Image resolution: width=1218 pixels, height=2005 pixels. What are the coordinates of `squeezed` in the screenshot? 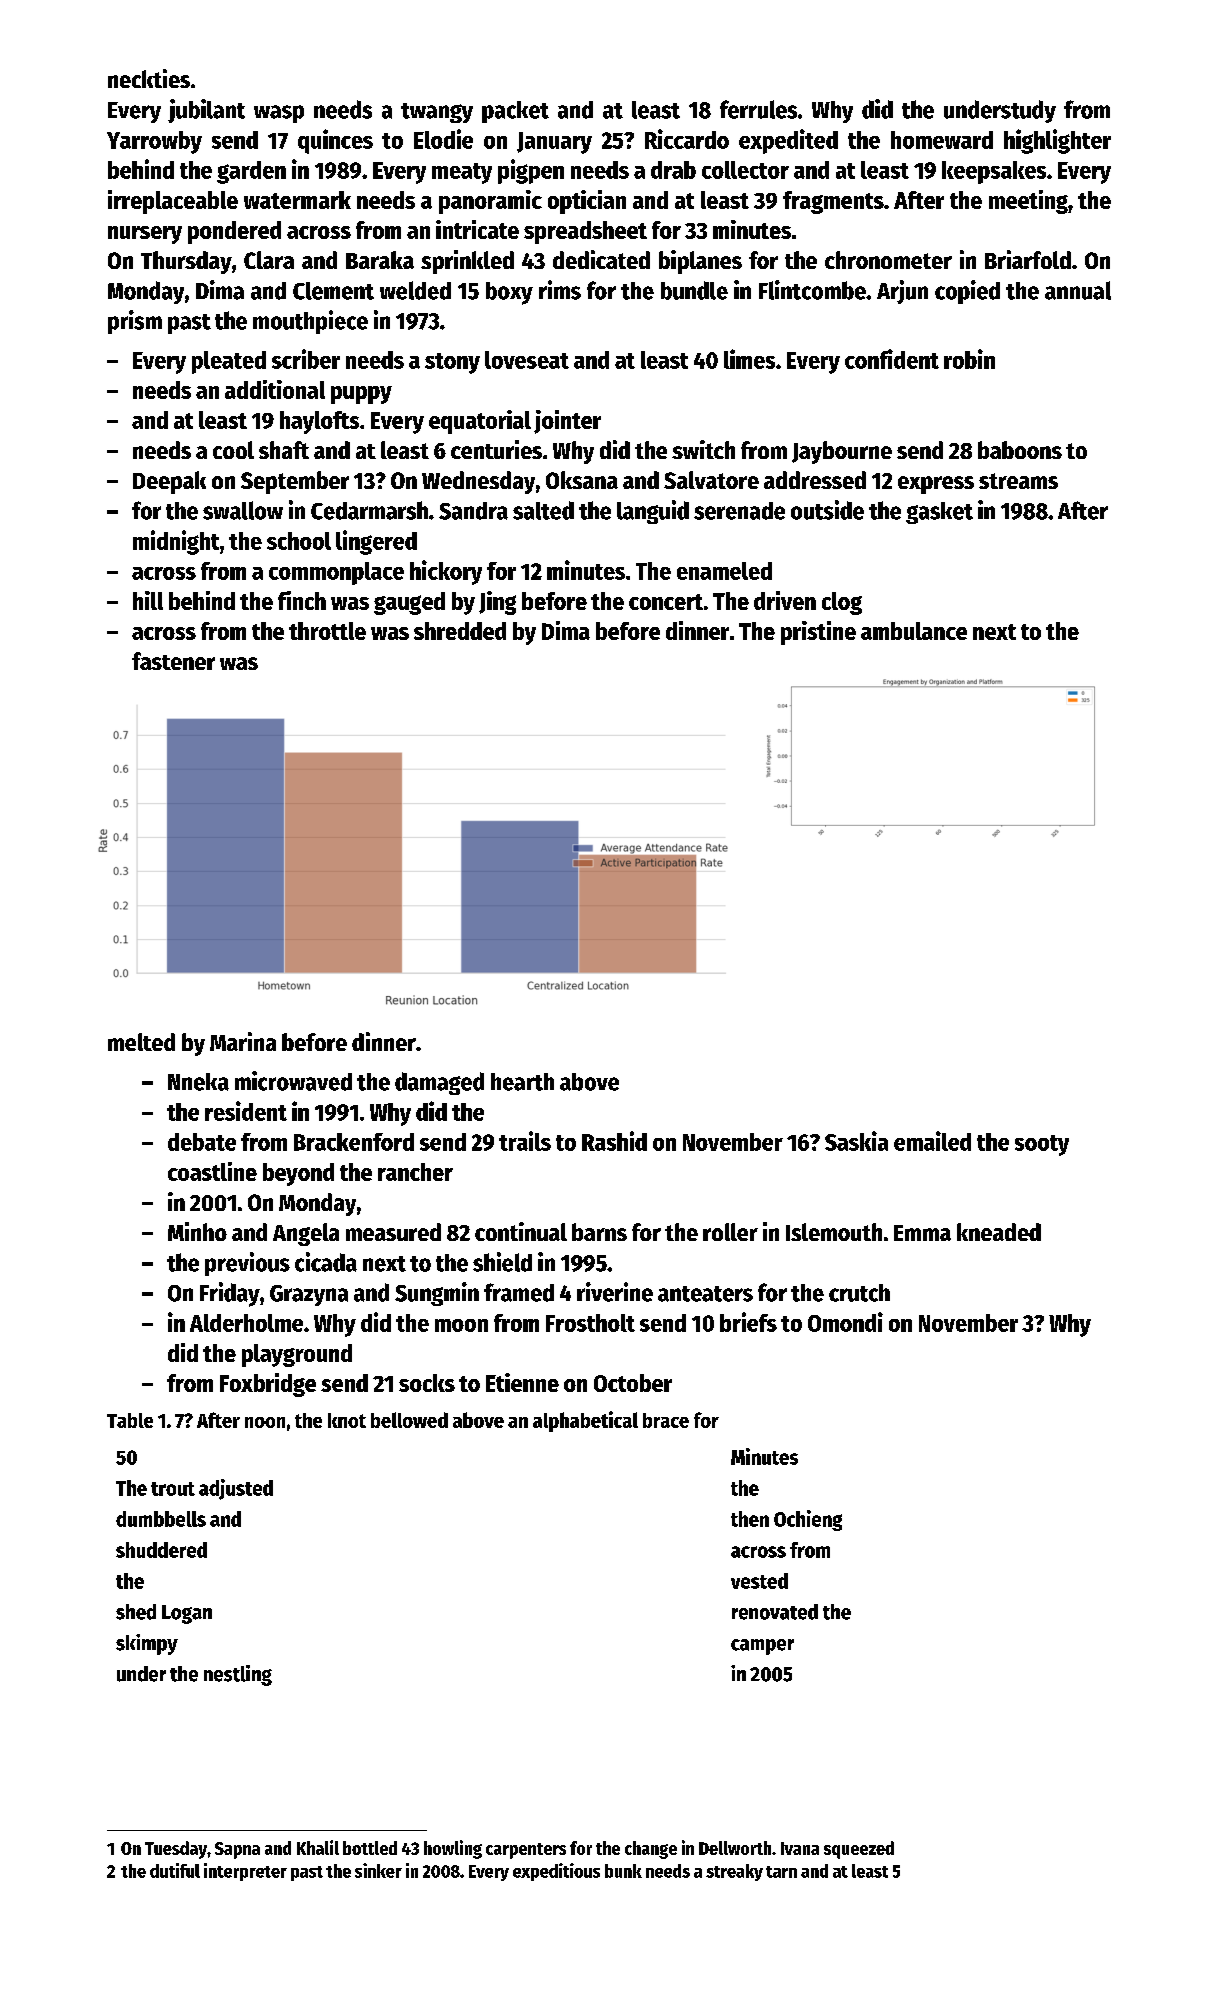 It's located at (859, 1850).
